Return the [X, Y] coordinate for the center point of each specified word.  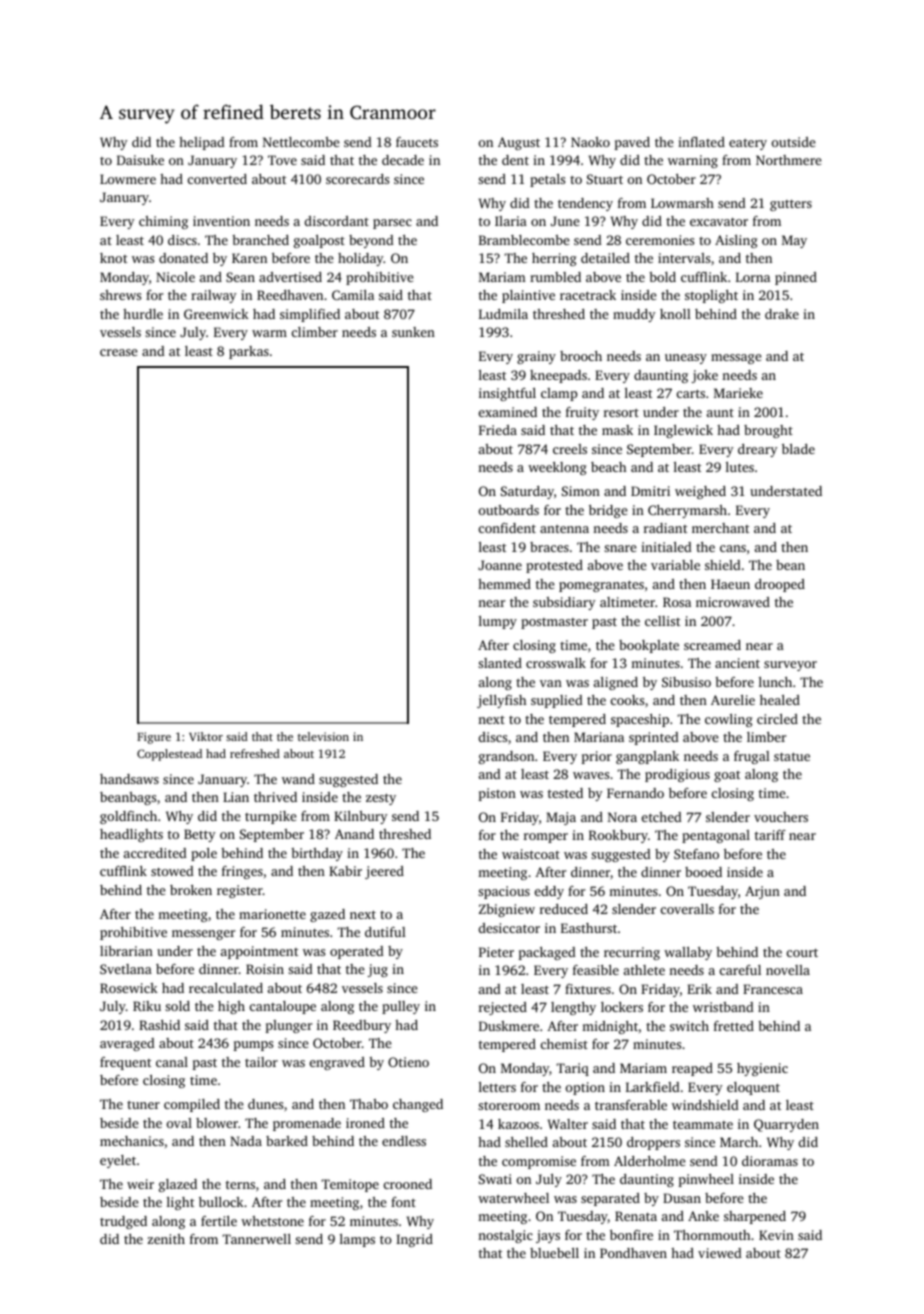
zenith [166, 1239]
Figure [154, 738]
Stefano [696, 854]
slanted [500, 663]
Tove [282, 160]
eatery [748, 144]
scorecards [357, 179]
